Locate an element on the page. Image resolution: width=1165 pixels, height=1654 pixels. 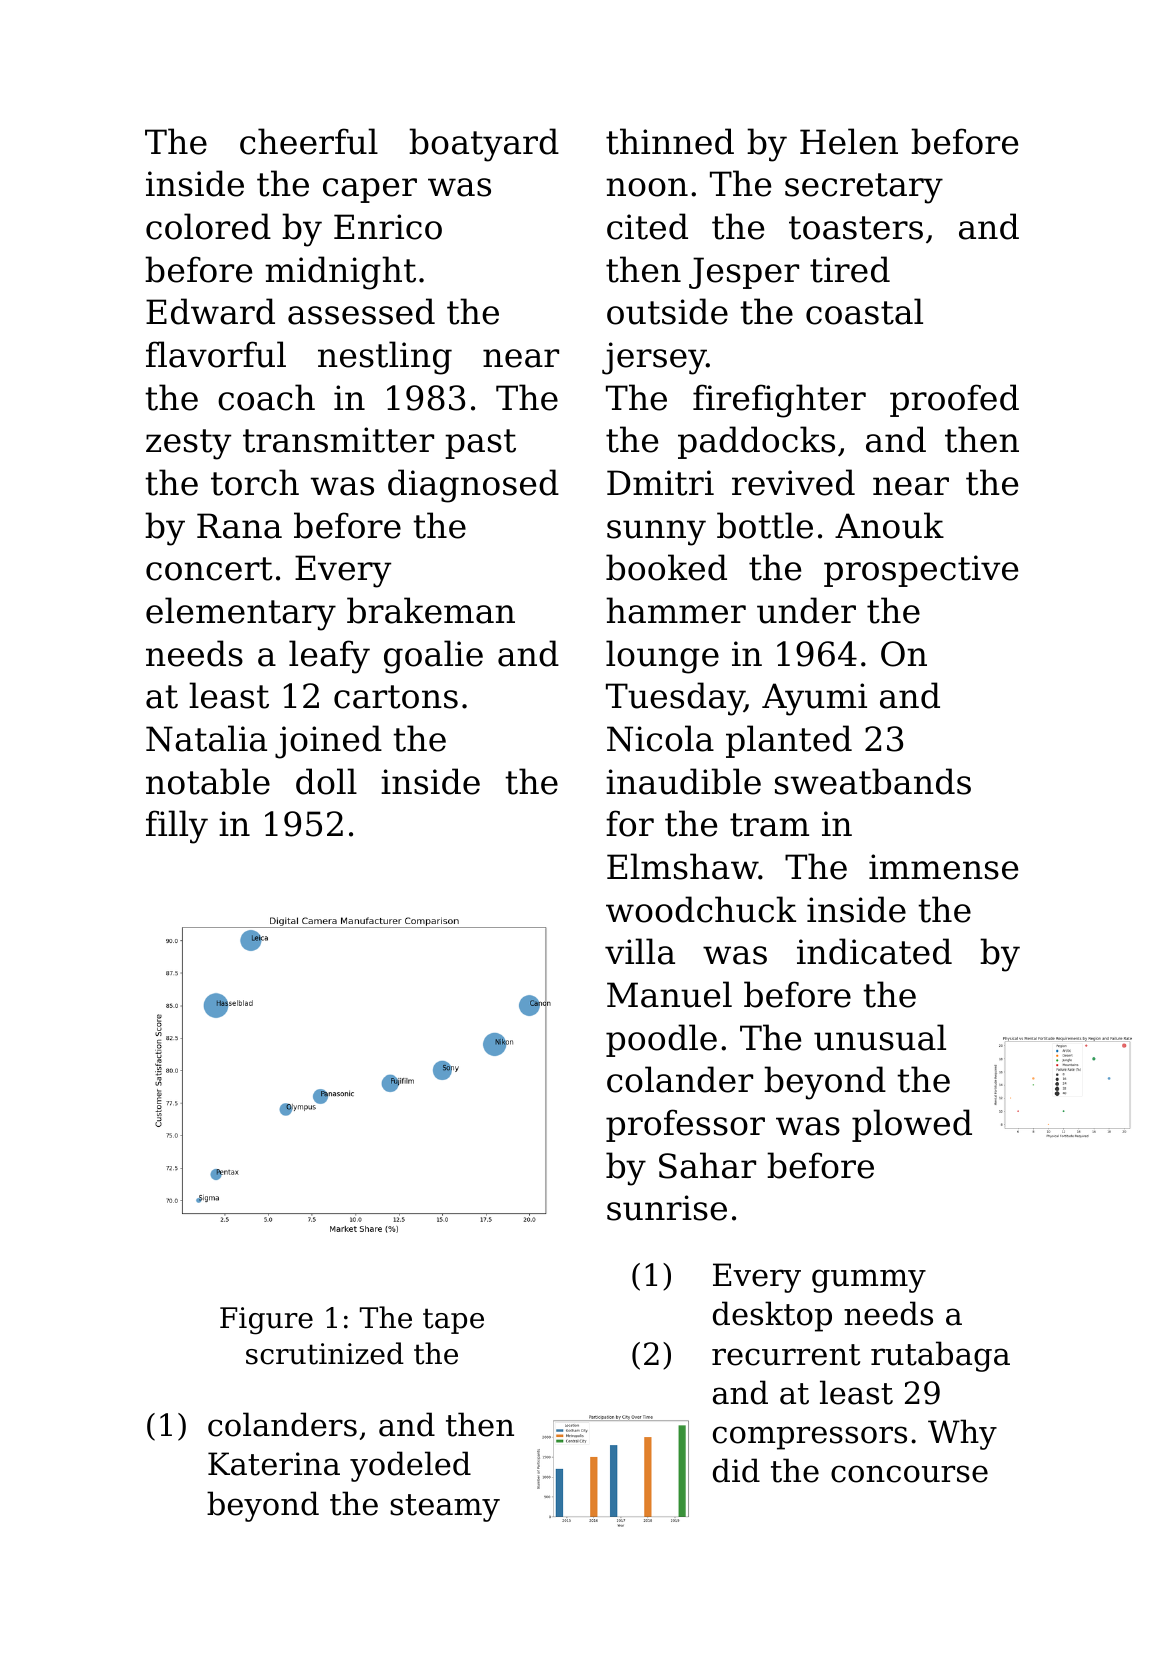
paddocks is located at coordinates (756, 442).
